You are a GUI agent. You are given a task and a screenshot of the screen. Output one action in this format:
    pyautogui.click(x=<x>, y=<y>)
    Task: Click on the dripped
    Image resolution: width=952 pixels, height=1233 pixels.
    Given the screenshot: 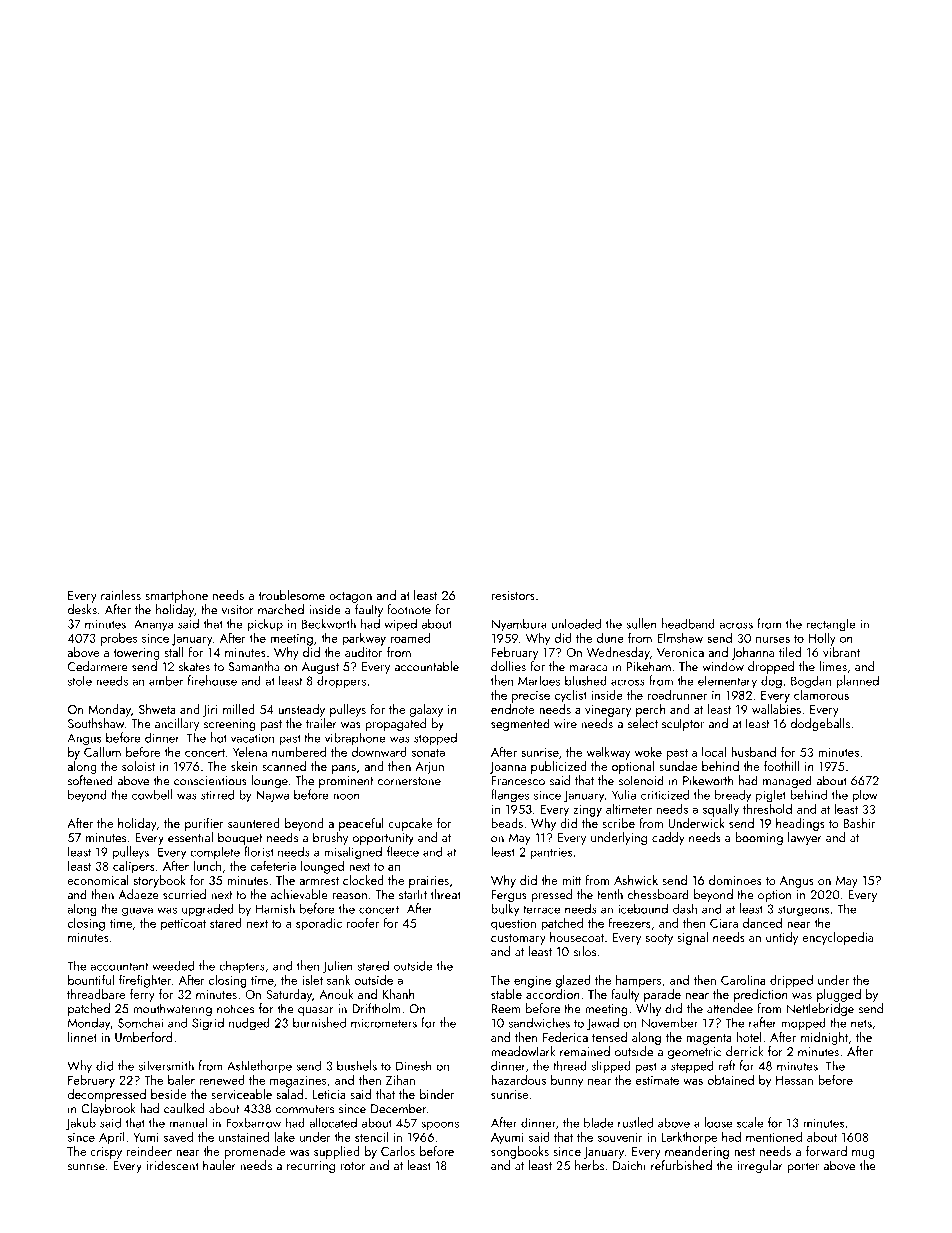 What is the action you would take?
    pyautogui.click(x=791, y=981)
